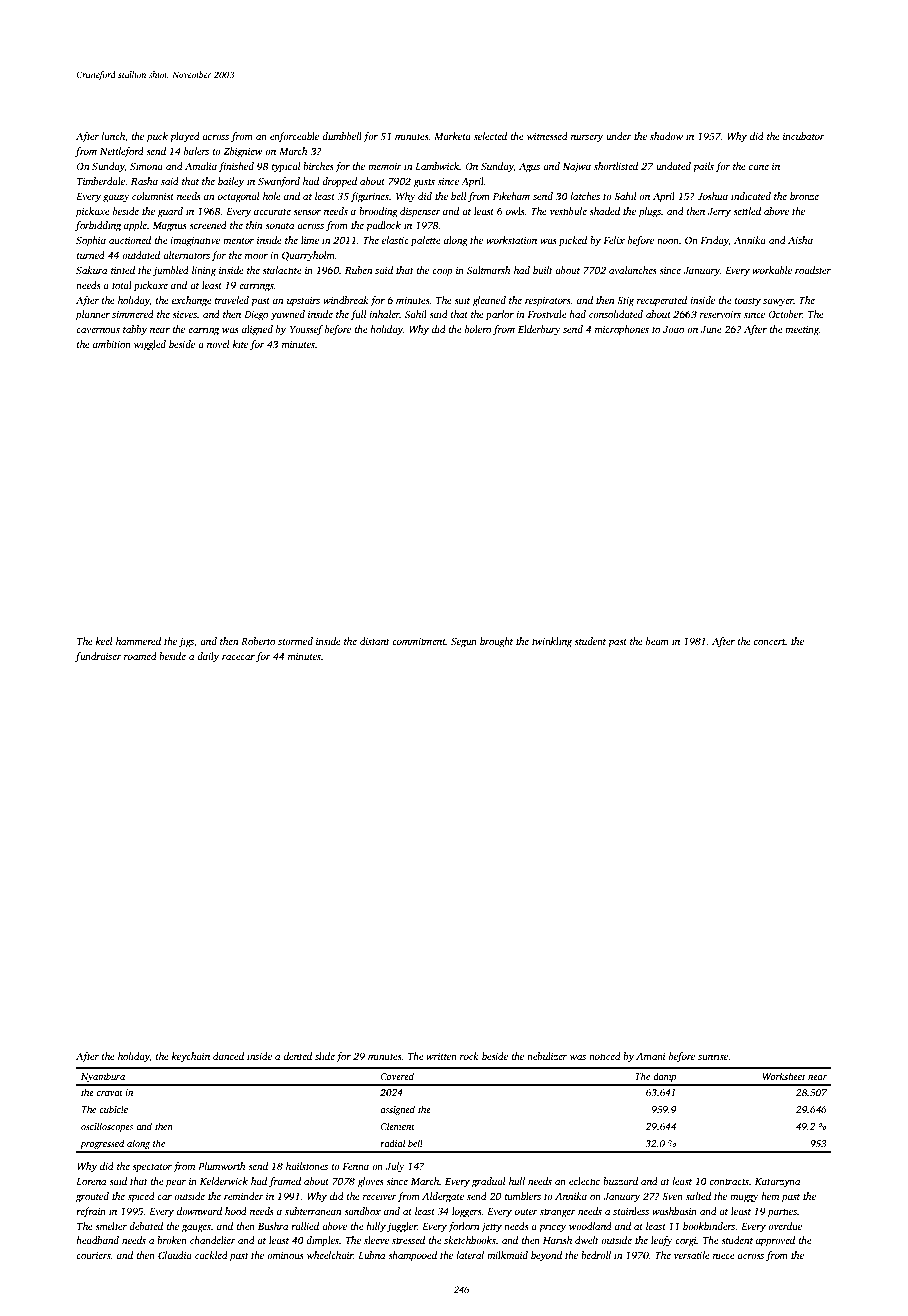  What do you see at coordinates (552, 642) in the document?
I see `twinkling` at bounding box center [552, 642].
